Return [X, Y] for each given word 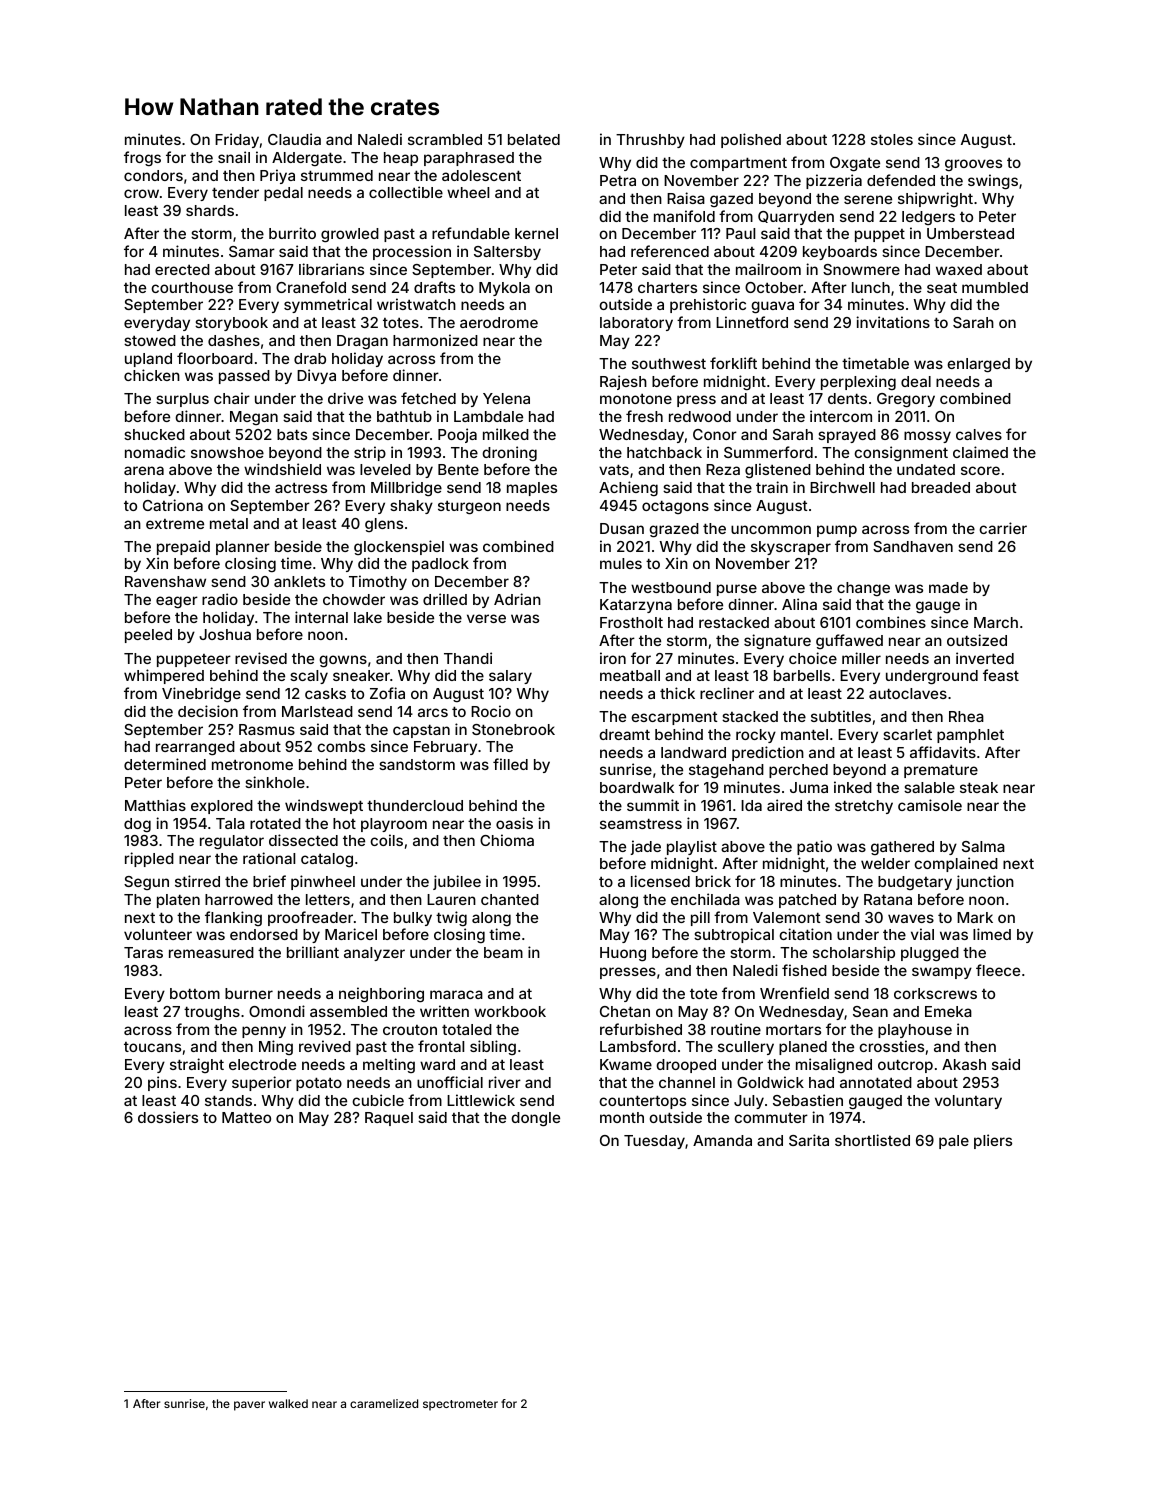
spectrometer [460, 1405]
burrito [292, 233]
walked [288, 1403]
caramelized [384, 1403]
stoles [892, 139]
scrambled [445, 139]
